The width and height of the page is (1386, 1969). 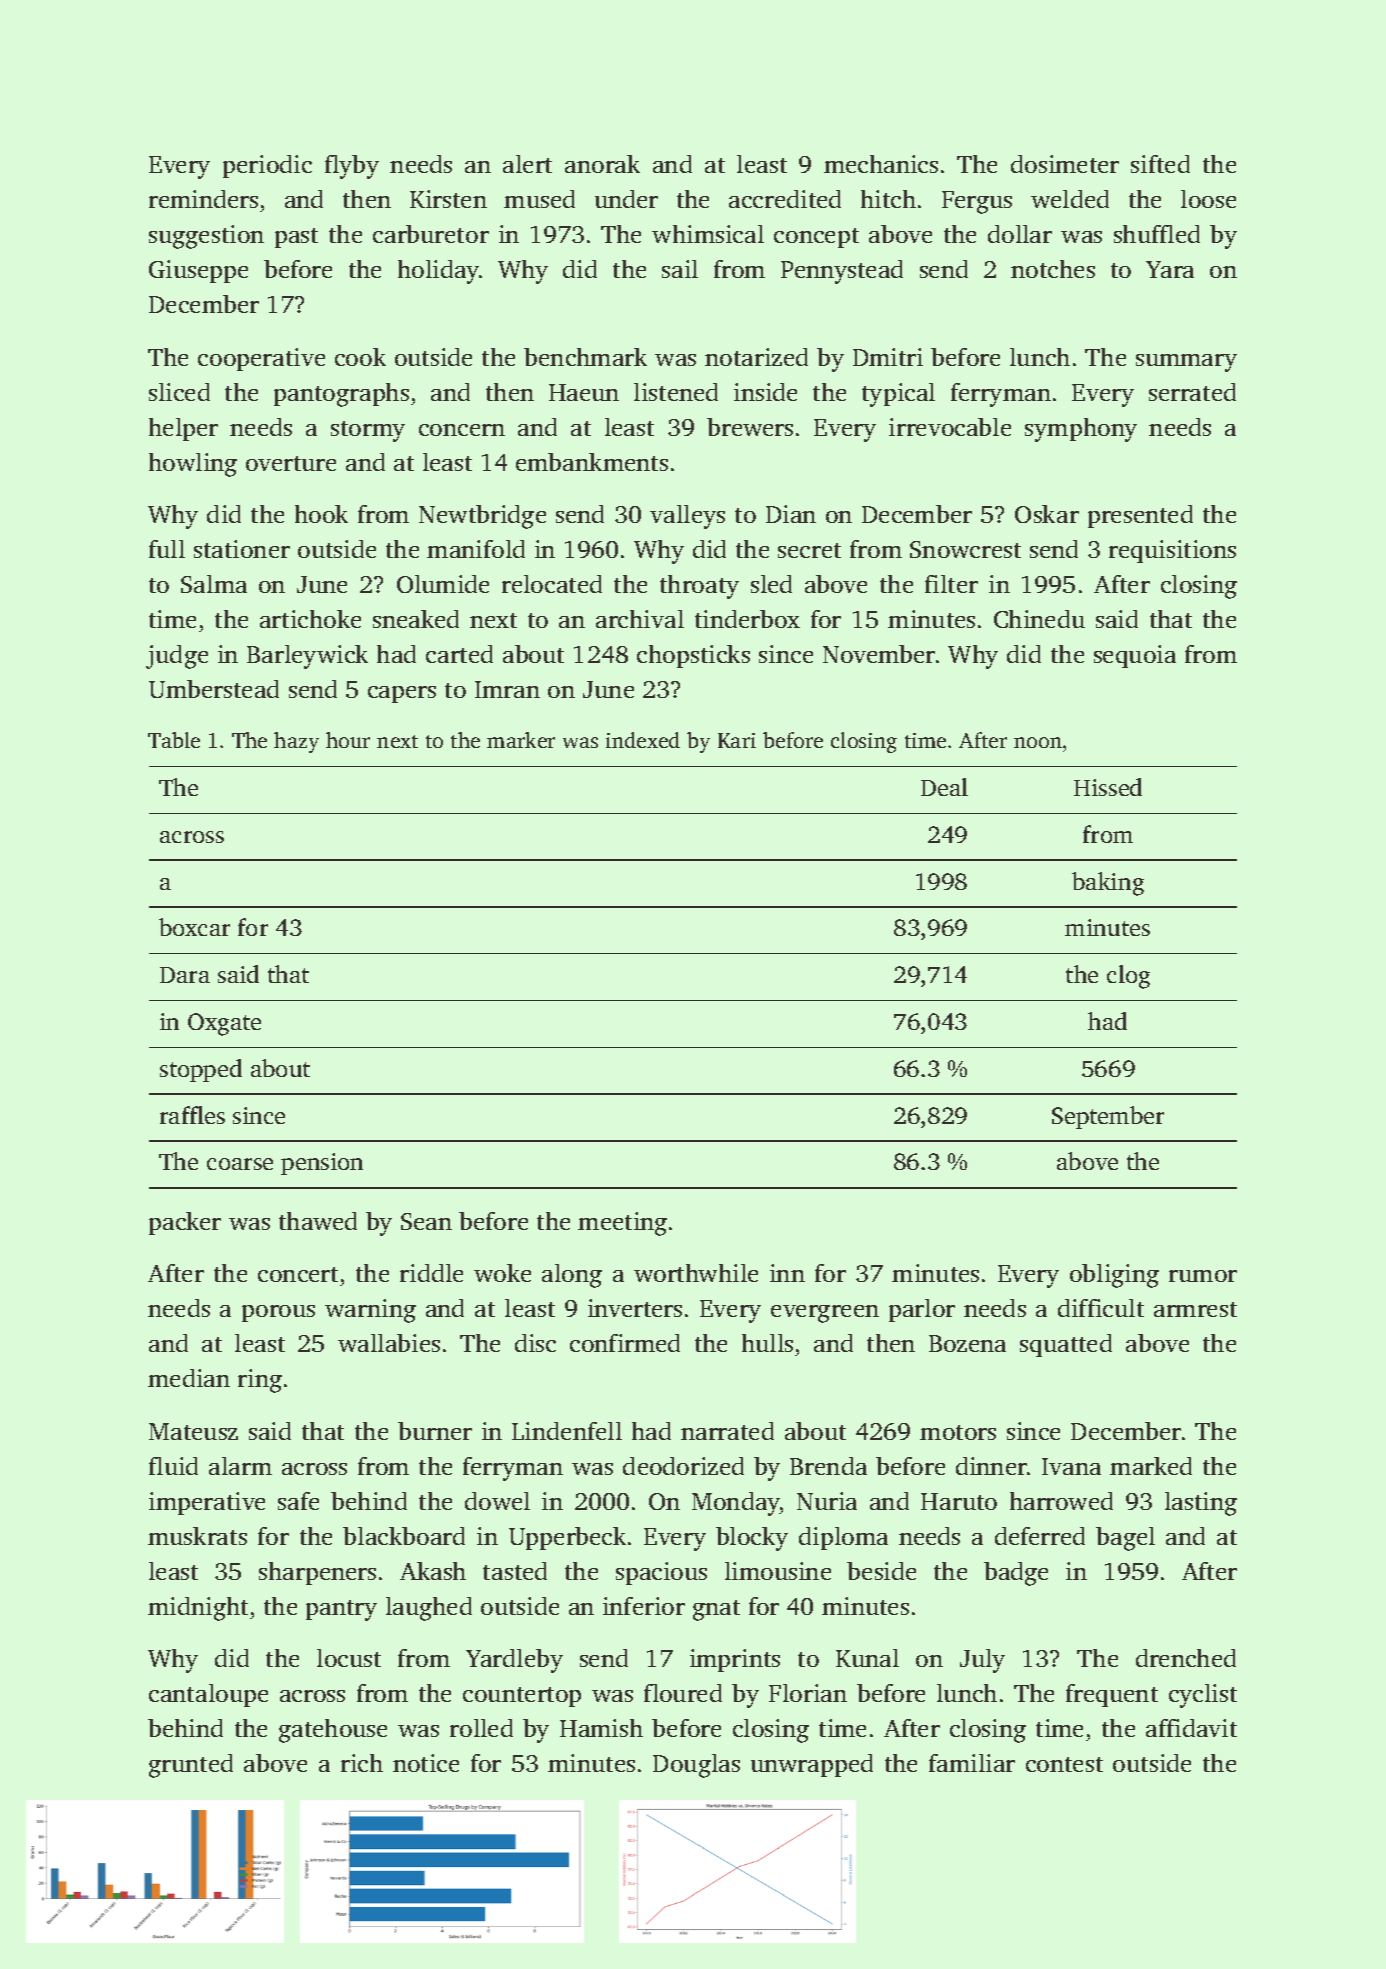 I want to click on Kari, so click(x=737, y=740).
